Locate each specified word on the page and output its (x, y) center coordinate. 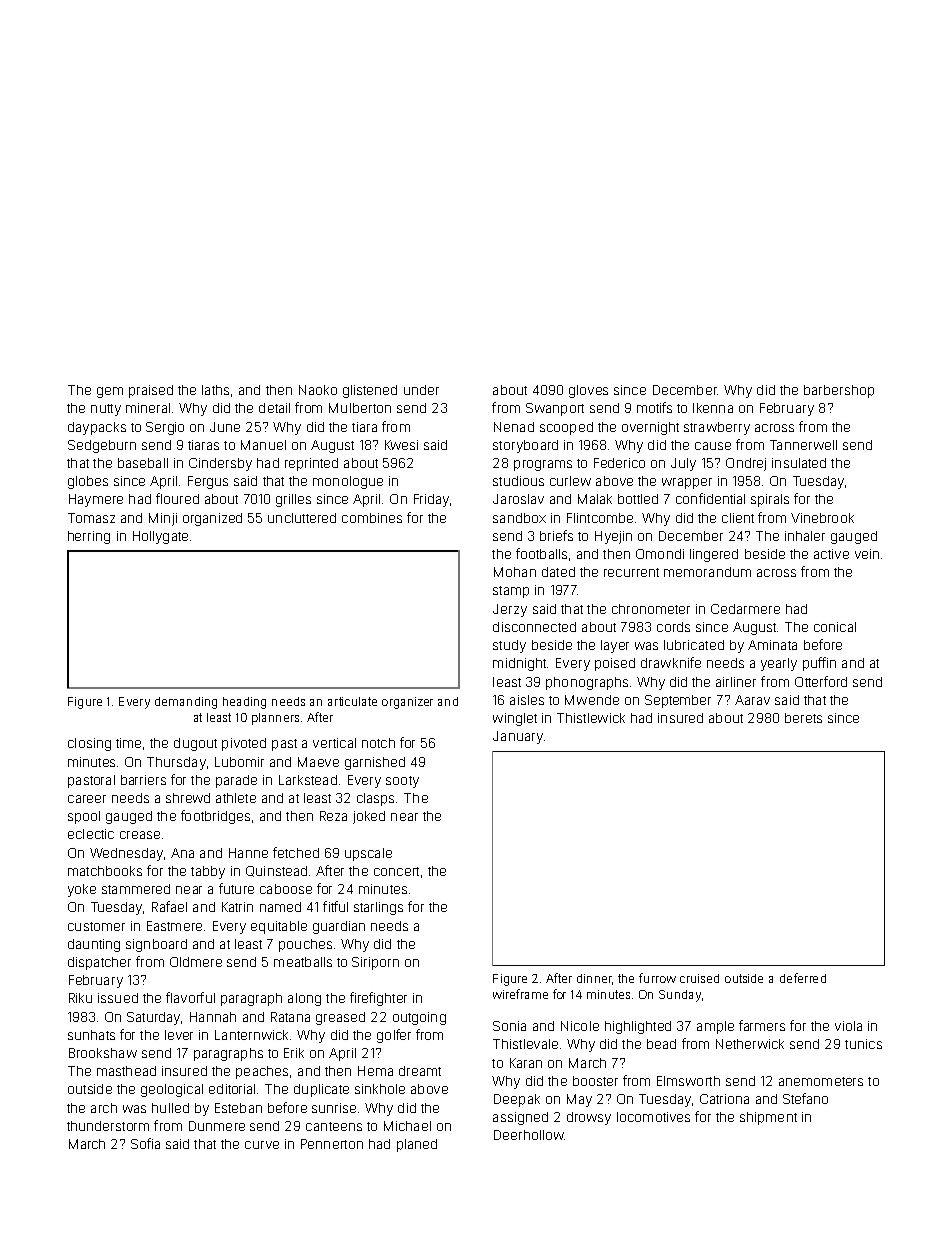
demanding (186, 703)
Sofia (145, 1143)
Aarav (752, 700)
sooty (402, 782)
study (509, 646)
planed (417, 1145)
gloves (588, 391)
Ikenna (713, 408)
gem (110, 392)
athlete (236, 798)
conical (835, 627)
